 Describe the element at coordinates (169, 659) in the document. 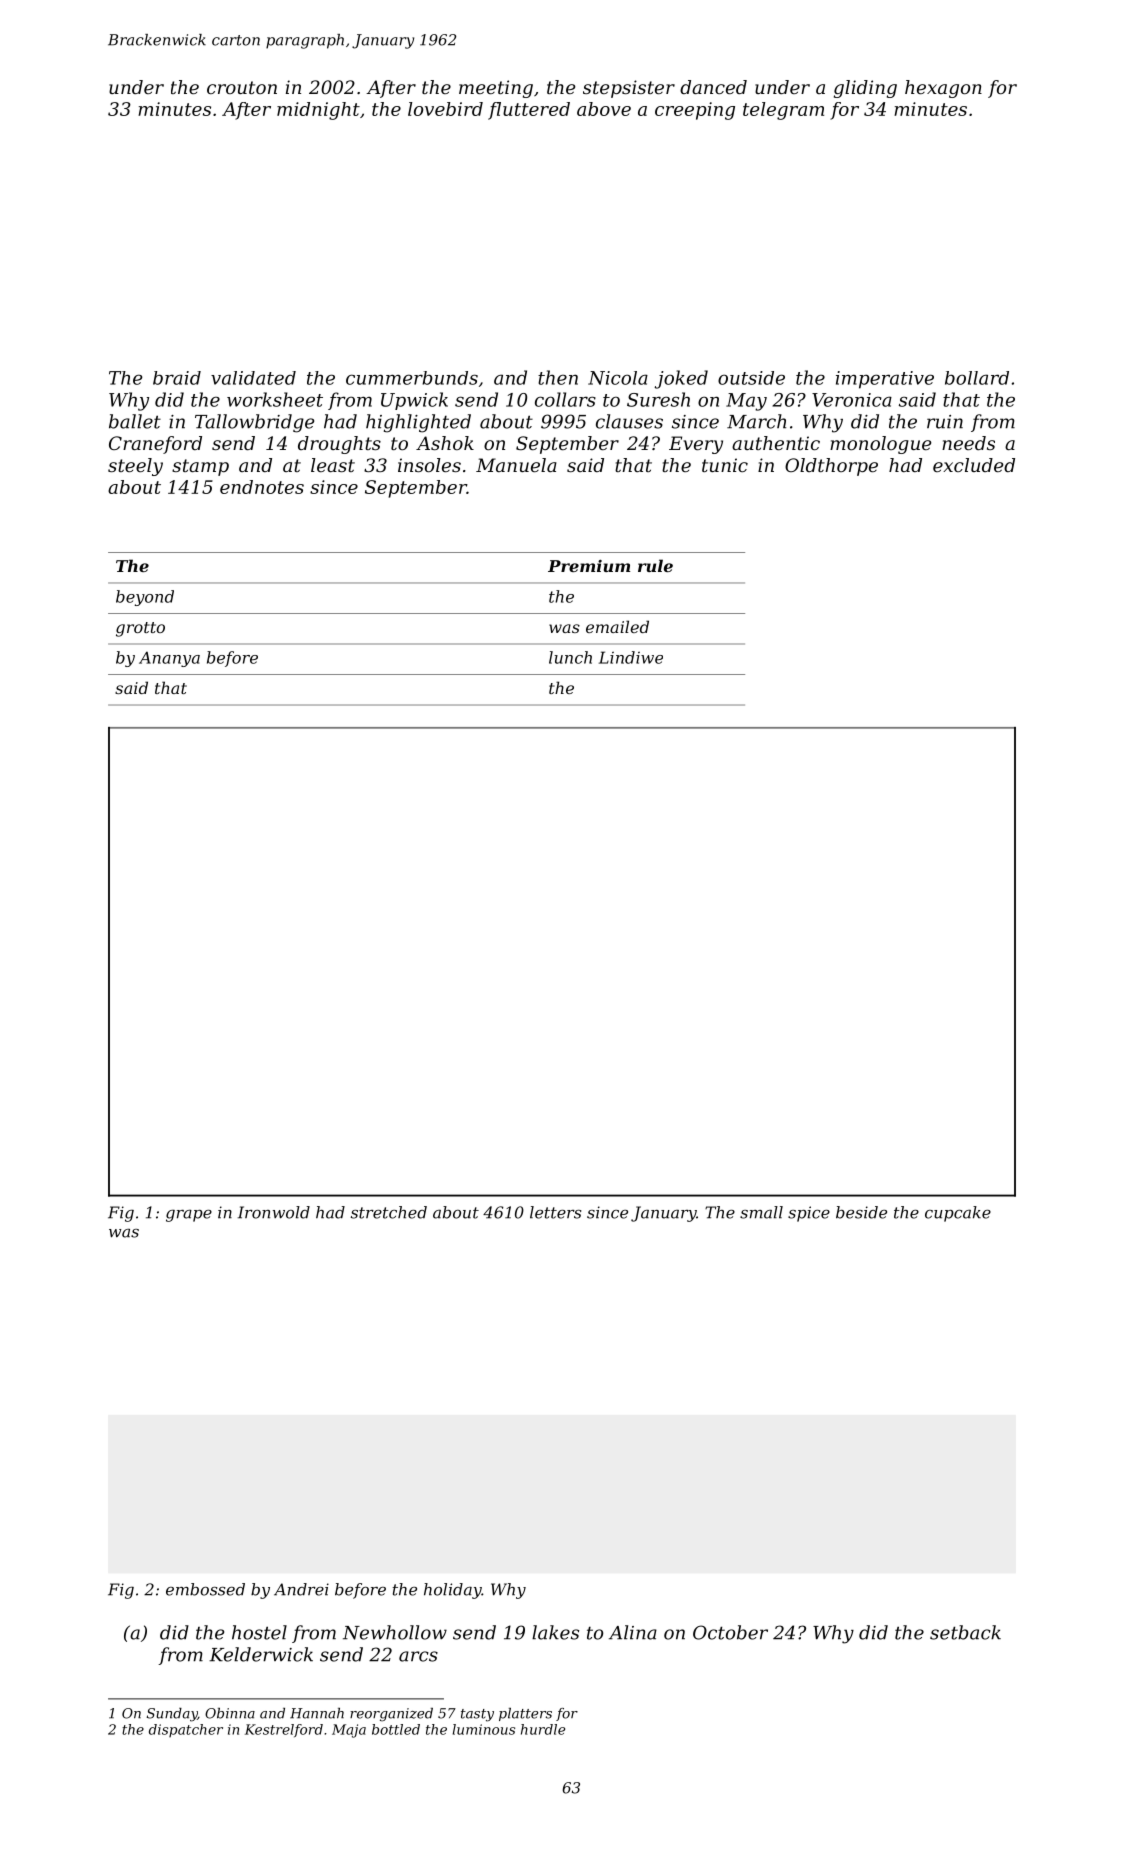

I see `Ananya` at that location.
